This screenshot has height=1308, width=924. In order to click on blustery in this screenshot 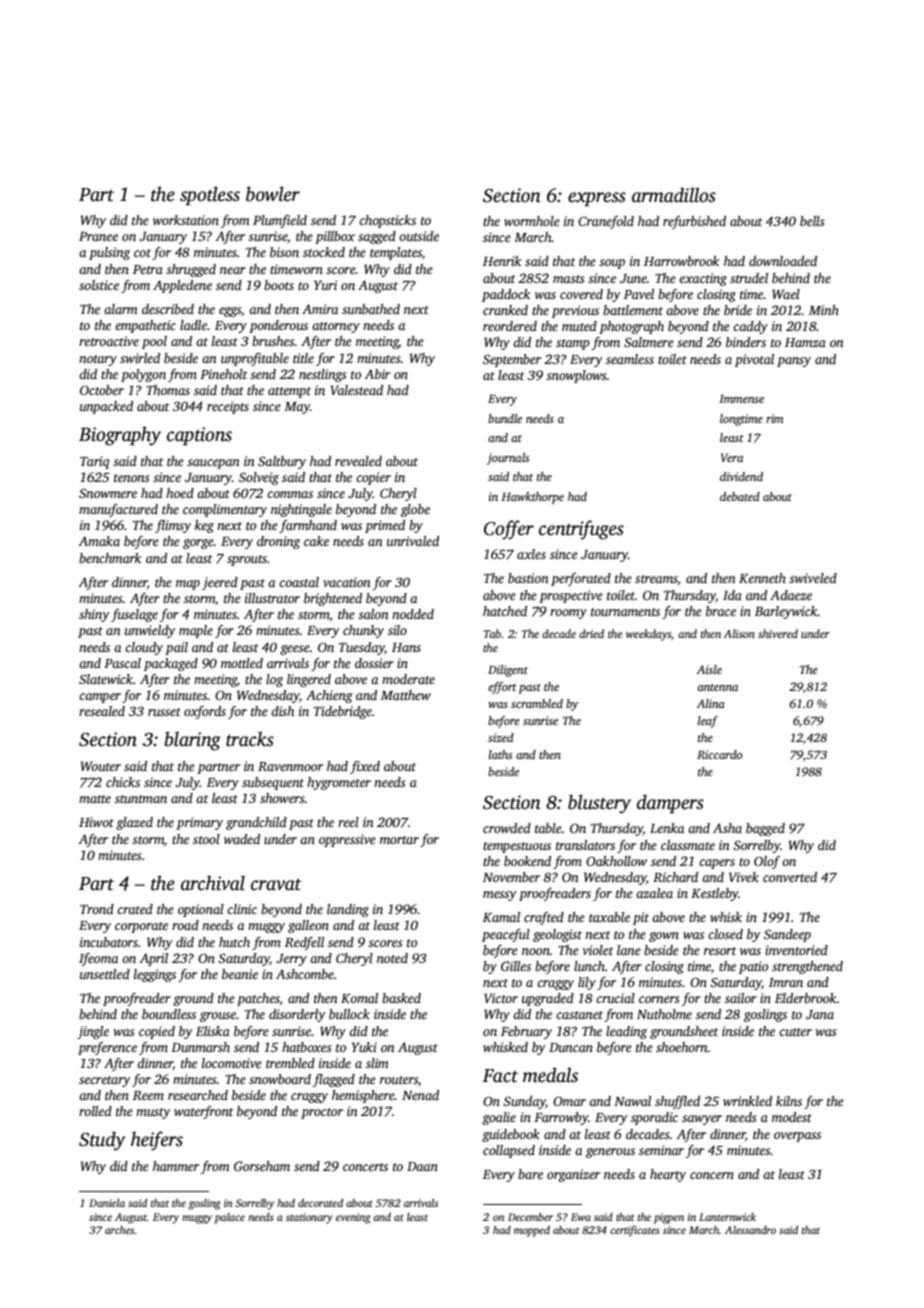, I will do `click(599, 804)`.
